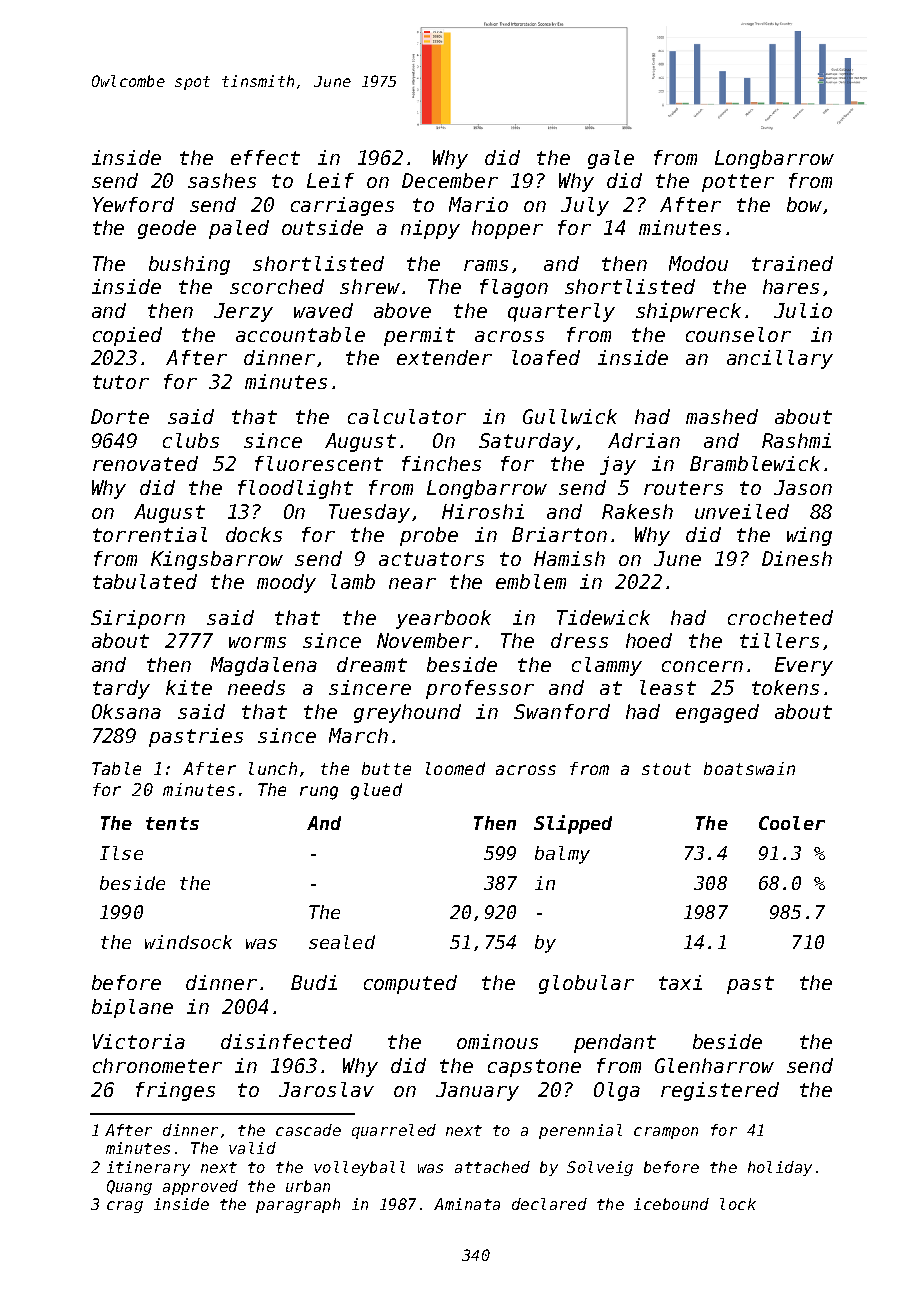  Describe the element at coordinates (804, 204) in the image. I see `bow` at that location.
